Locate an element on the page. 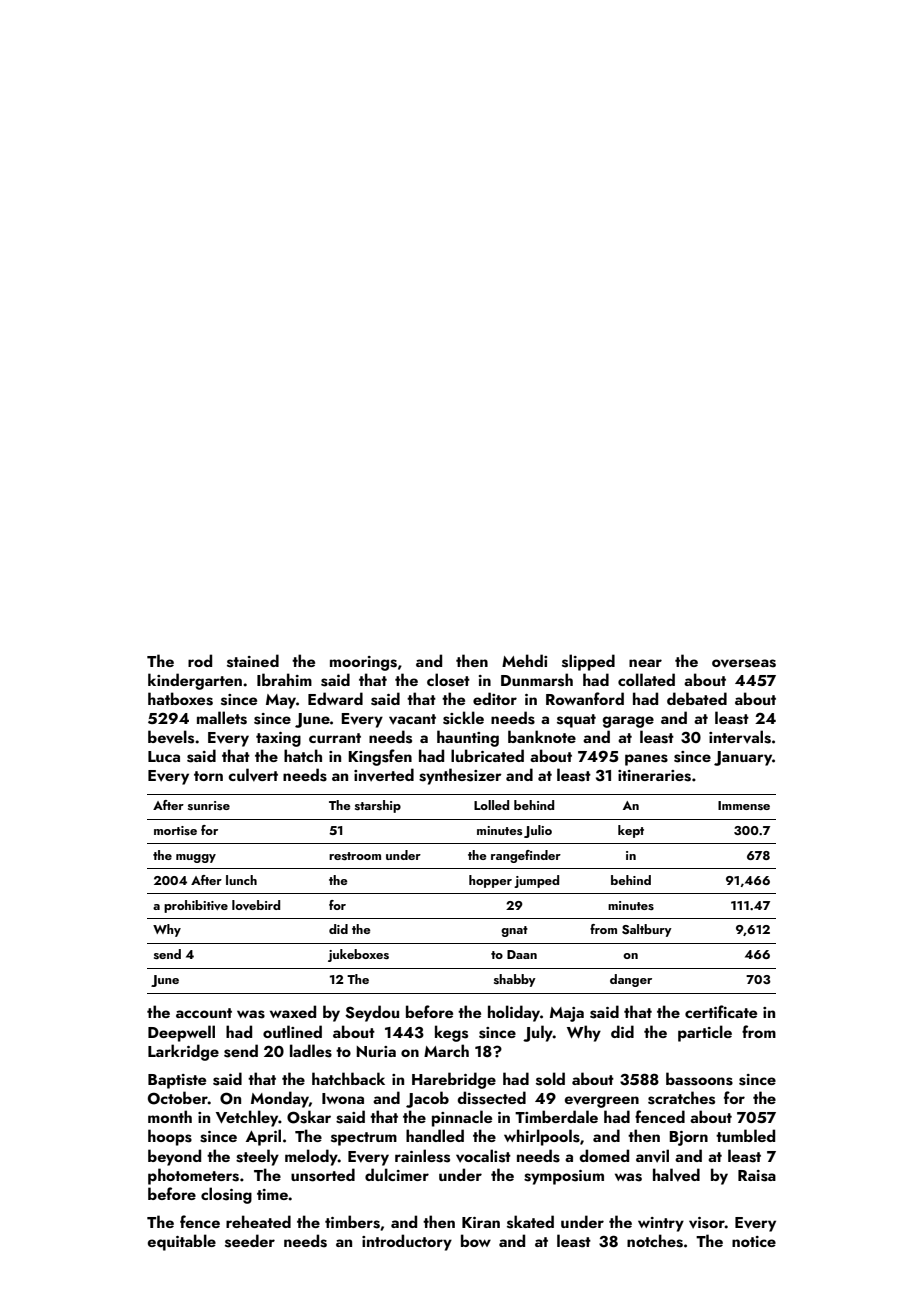 The height and width of the page is (1314, 924). starship is located at coordinates (378, 806).
